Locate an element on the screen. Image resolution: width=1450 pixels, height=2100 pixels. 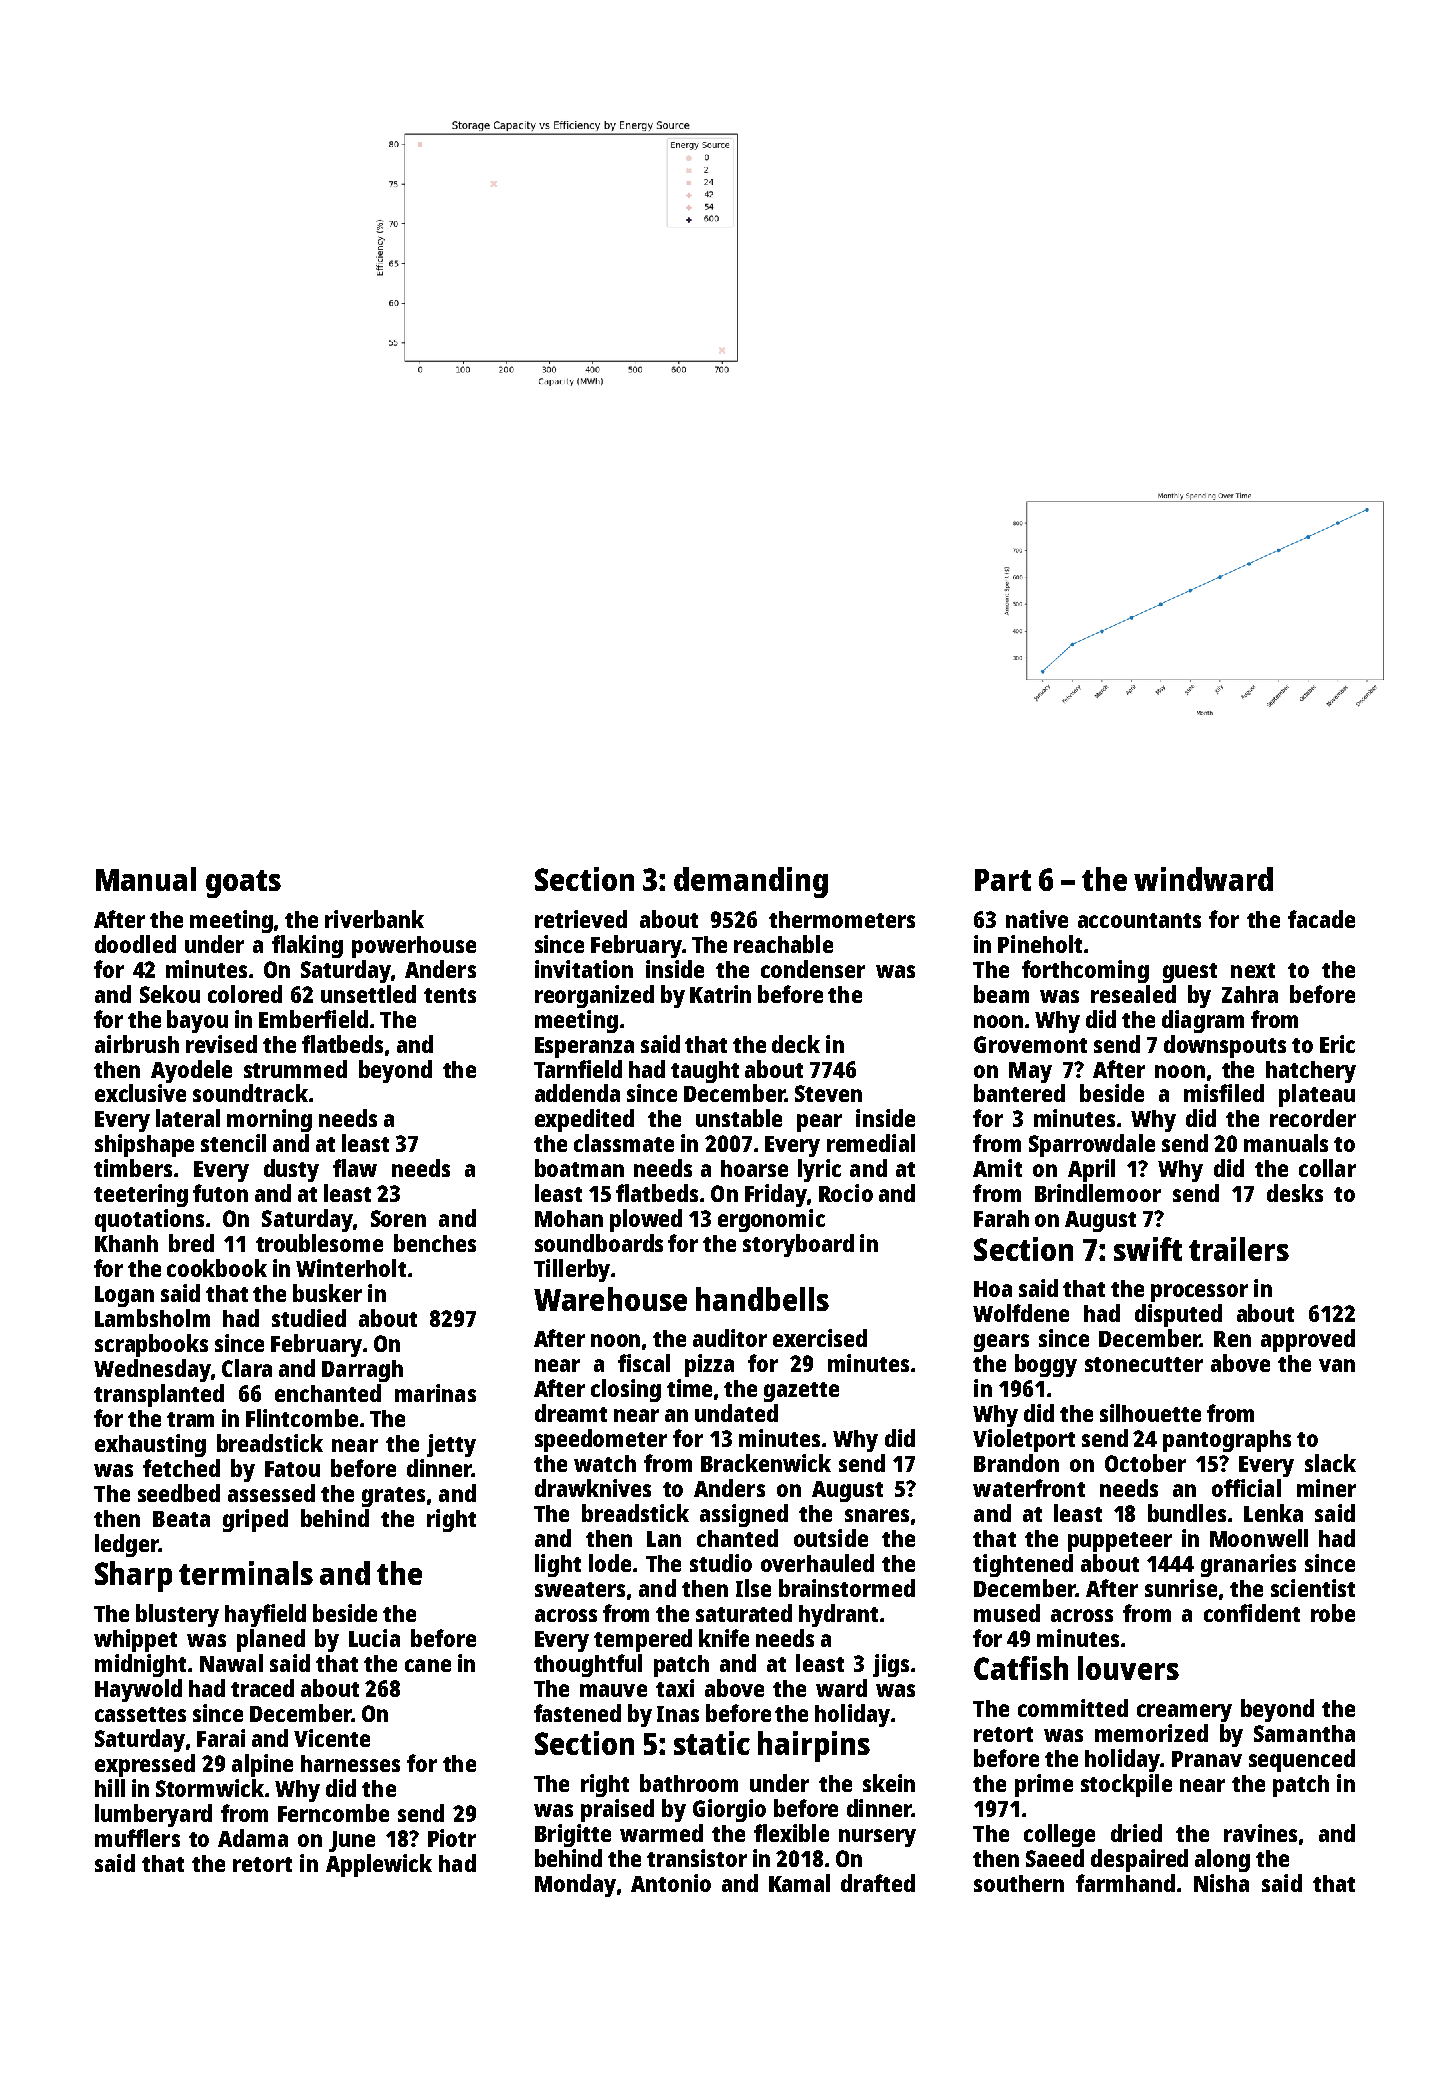
snares is located at coordinates (877, 1515).
